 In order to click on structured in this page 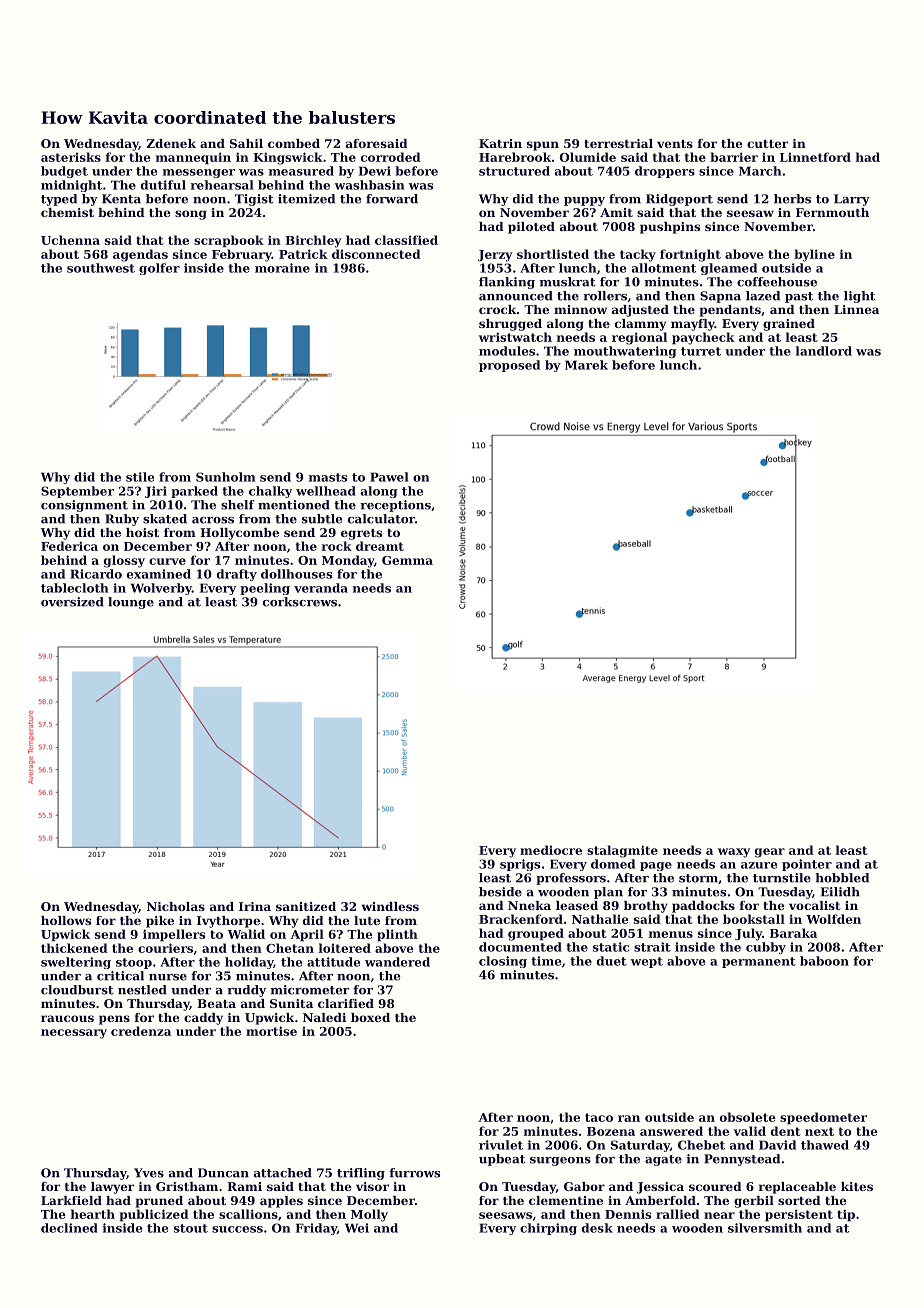, I will do `click(514, 171)`.
